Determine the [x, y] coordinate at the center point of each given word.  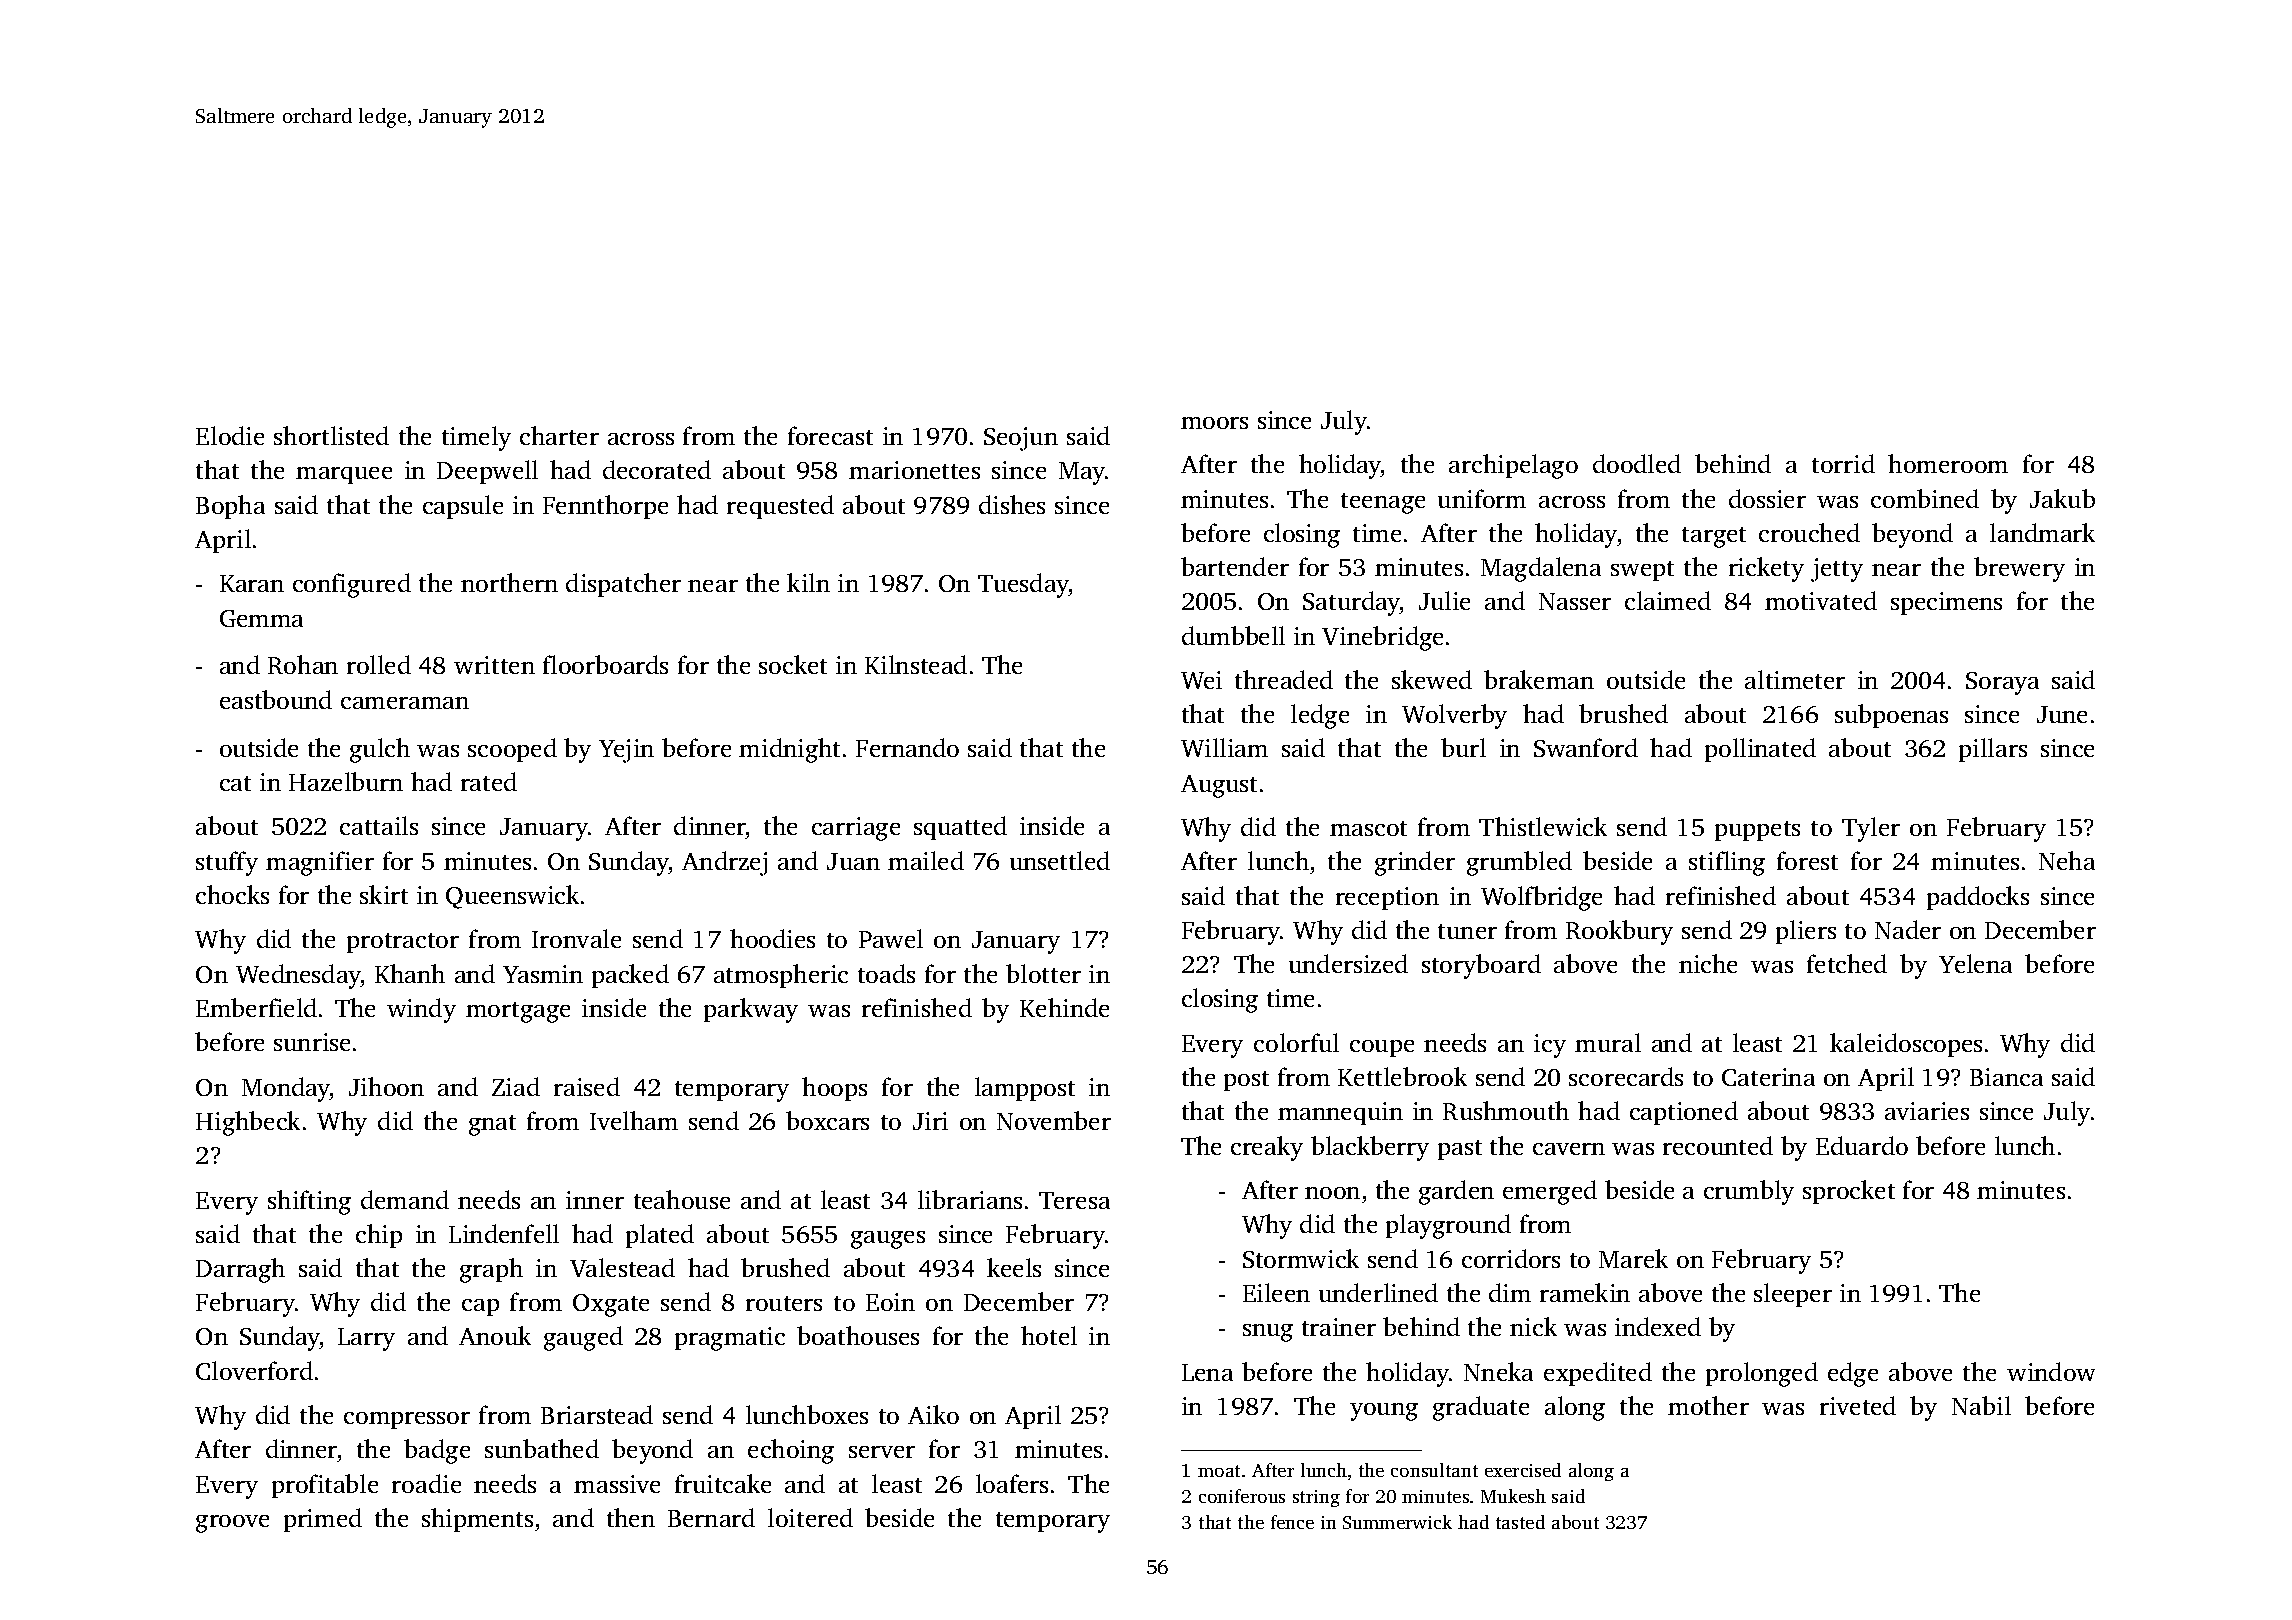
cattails [379, 825]
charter [559, 435]
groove [232, 1524]
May [1082, 473]
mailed [926, 860]
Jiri [930, 1121]
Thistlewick [1543, 826]
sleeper [1793, 1295]
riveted [1858, 1405]
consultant [1434, 1470]
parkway [751, 1010]
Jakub [2062, 498]
